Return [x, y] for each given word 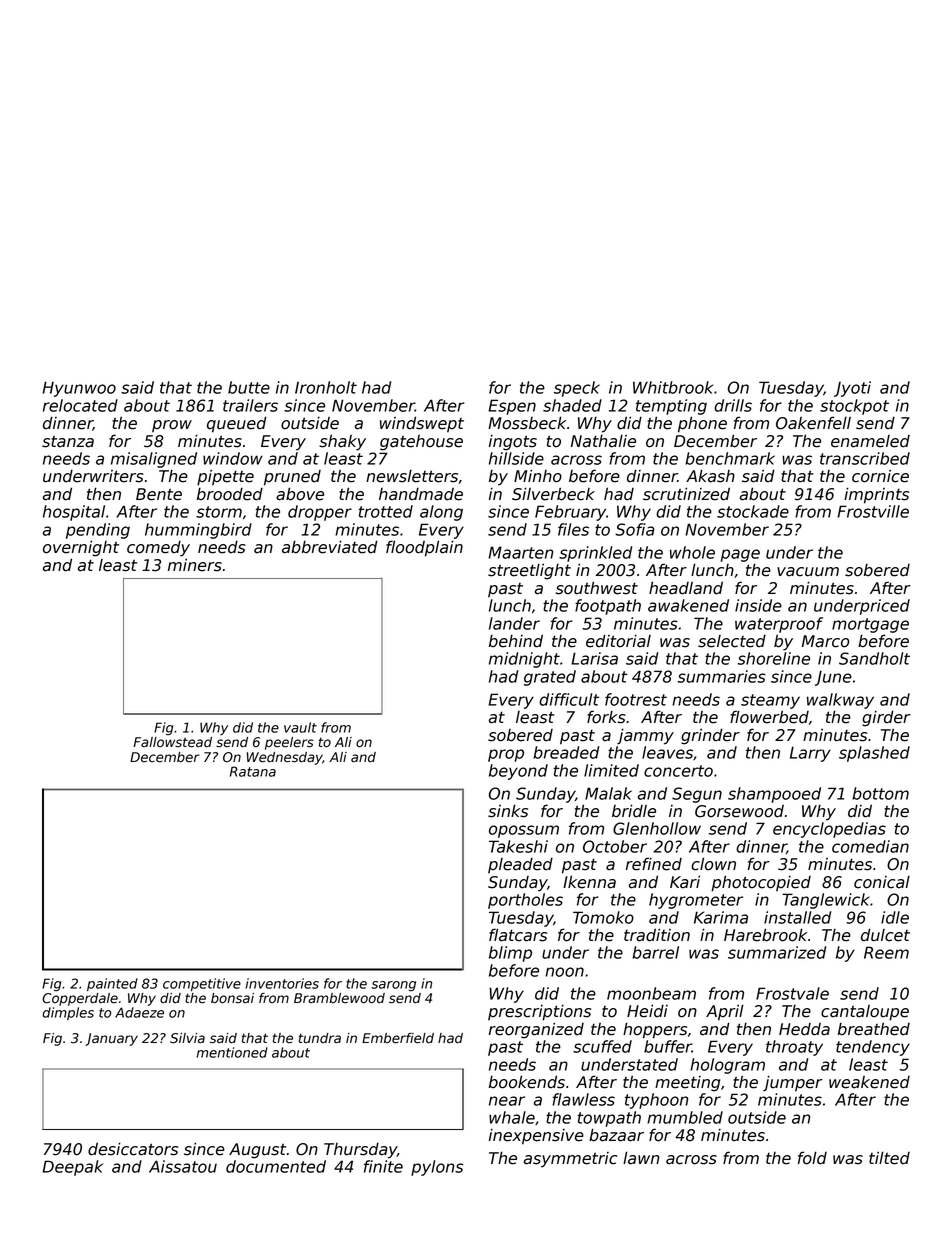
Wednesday [285, 758]
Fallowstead [172, 742]
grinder [710, 736]
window [233, 458]
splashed [874, 754]
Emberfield [398, 1038]
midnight [524, 660]
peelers [289, 743]
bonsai [232, 998]
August [257, 1151]
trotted [386, 511]
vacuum [808, 572]
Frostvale [792, 993]
